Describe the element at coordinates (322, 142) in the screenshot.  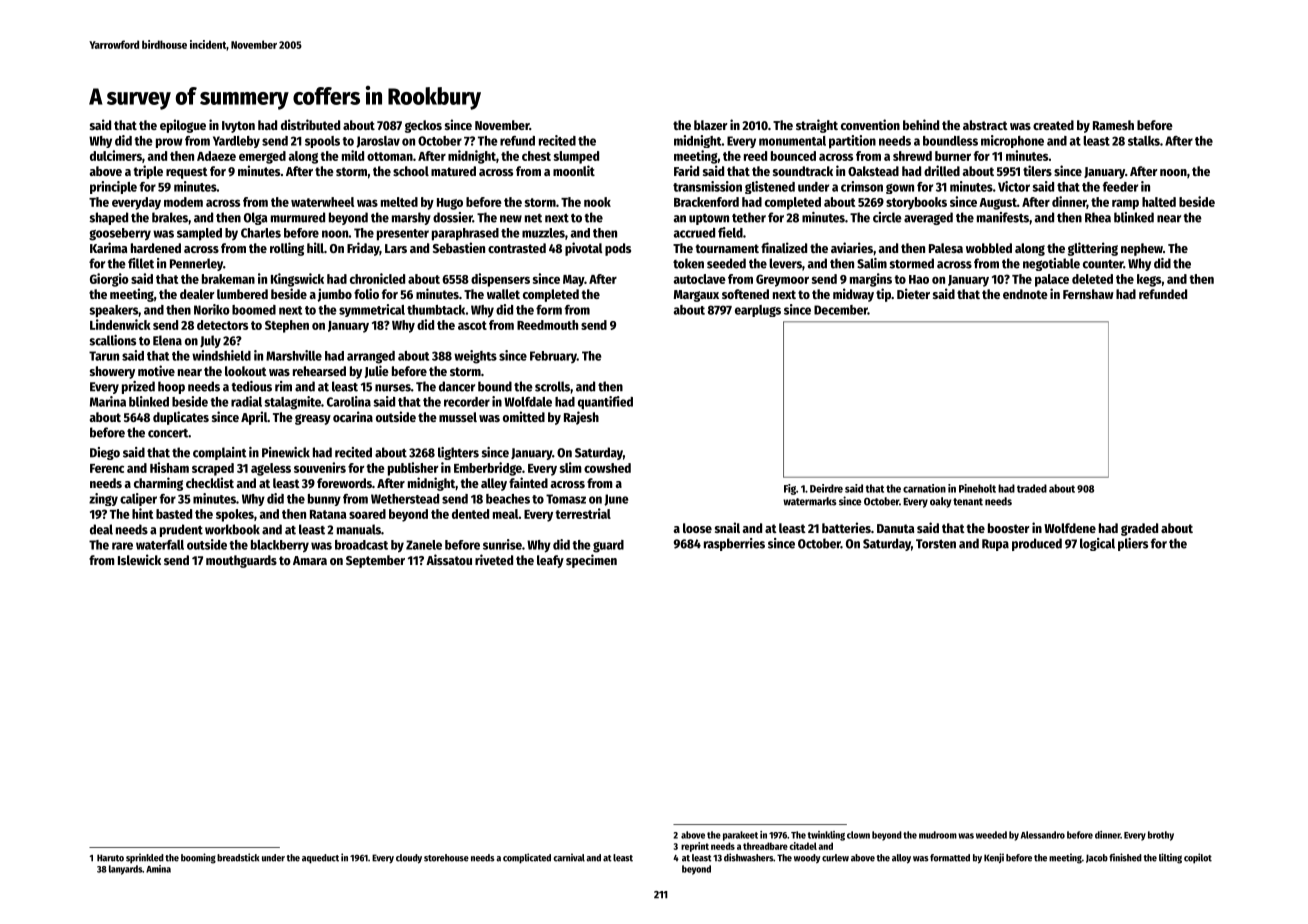
I see `spools` at that location.
